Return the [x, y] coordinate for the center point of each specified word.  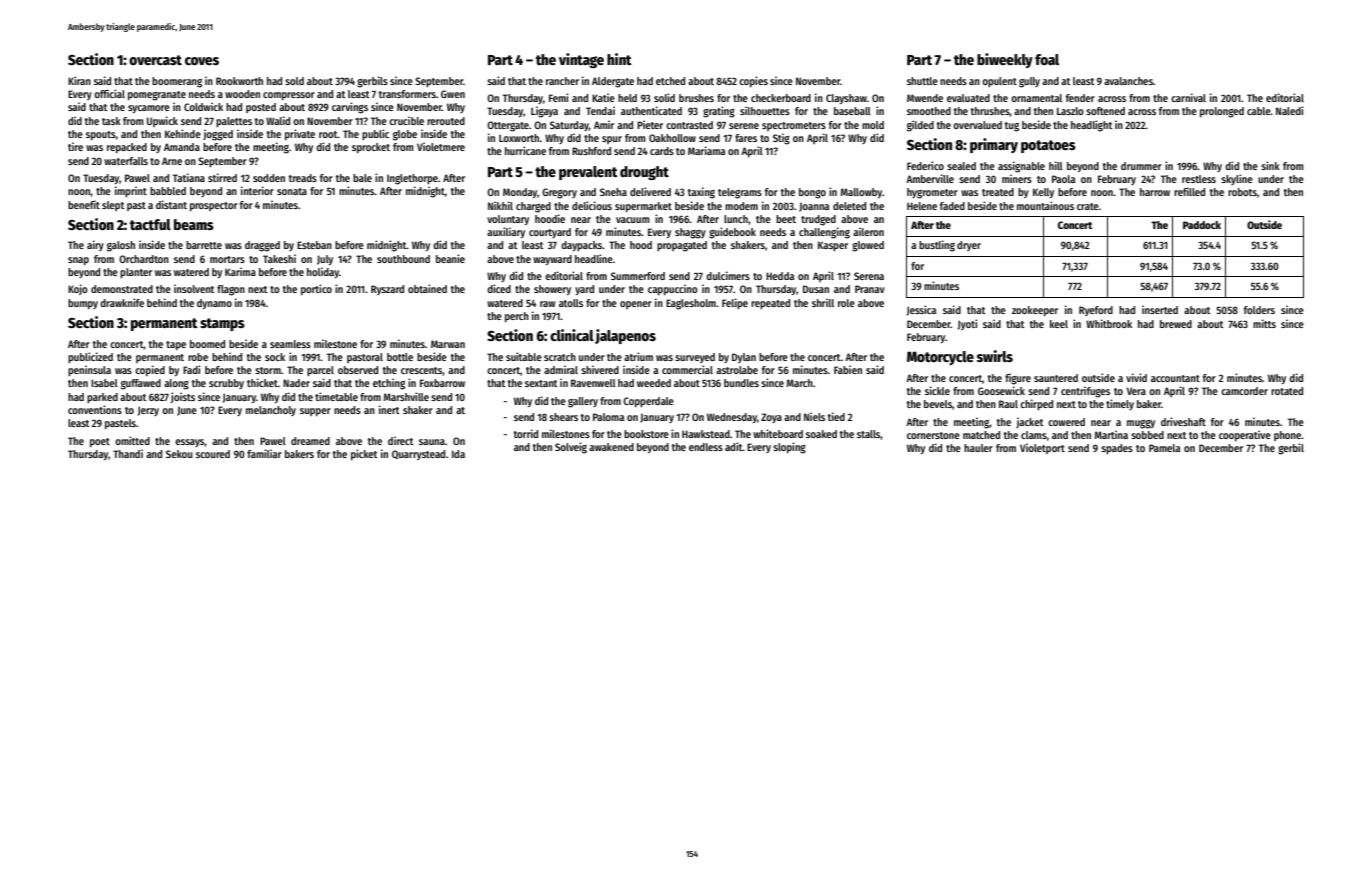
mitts [1264, 323]
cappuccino [673, 290]
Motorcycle [940, 358]
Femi [558, 97]
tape [176, 346]
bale [362, 178]
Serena [869, 276]
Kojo [78, 289]
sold [294, 81]
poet [100, 443]
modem [741, 206]
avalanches [1128, 81]
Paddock [1202, 225]
